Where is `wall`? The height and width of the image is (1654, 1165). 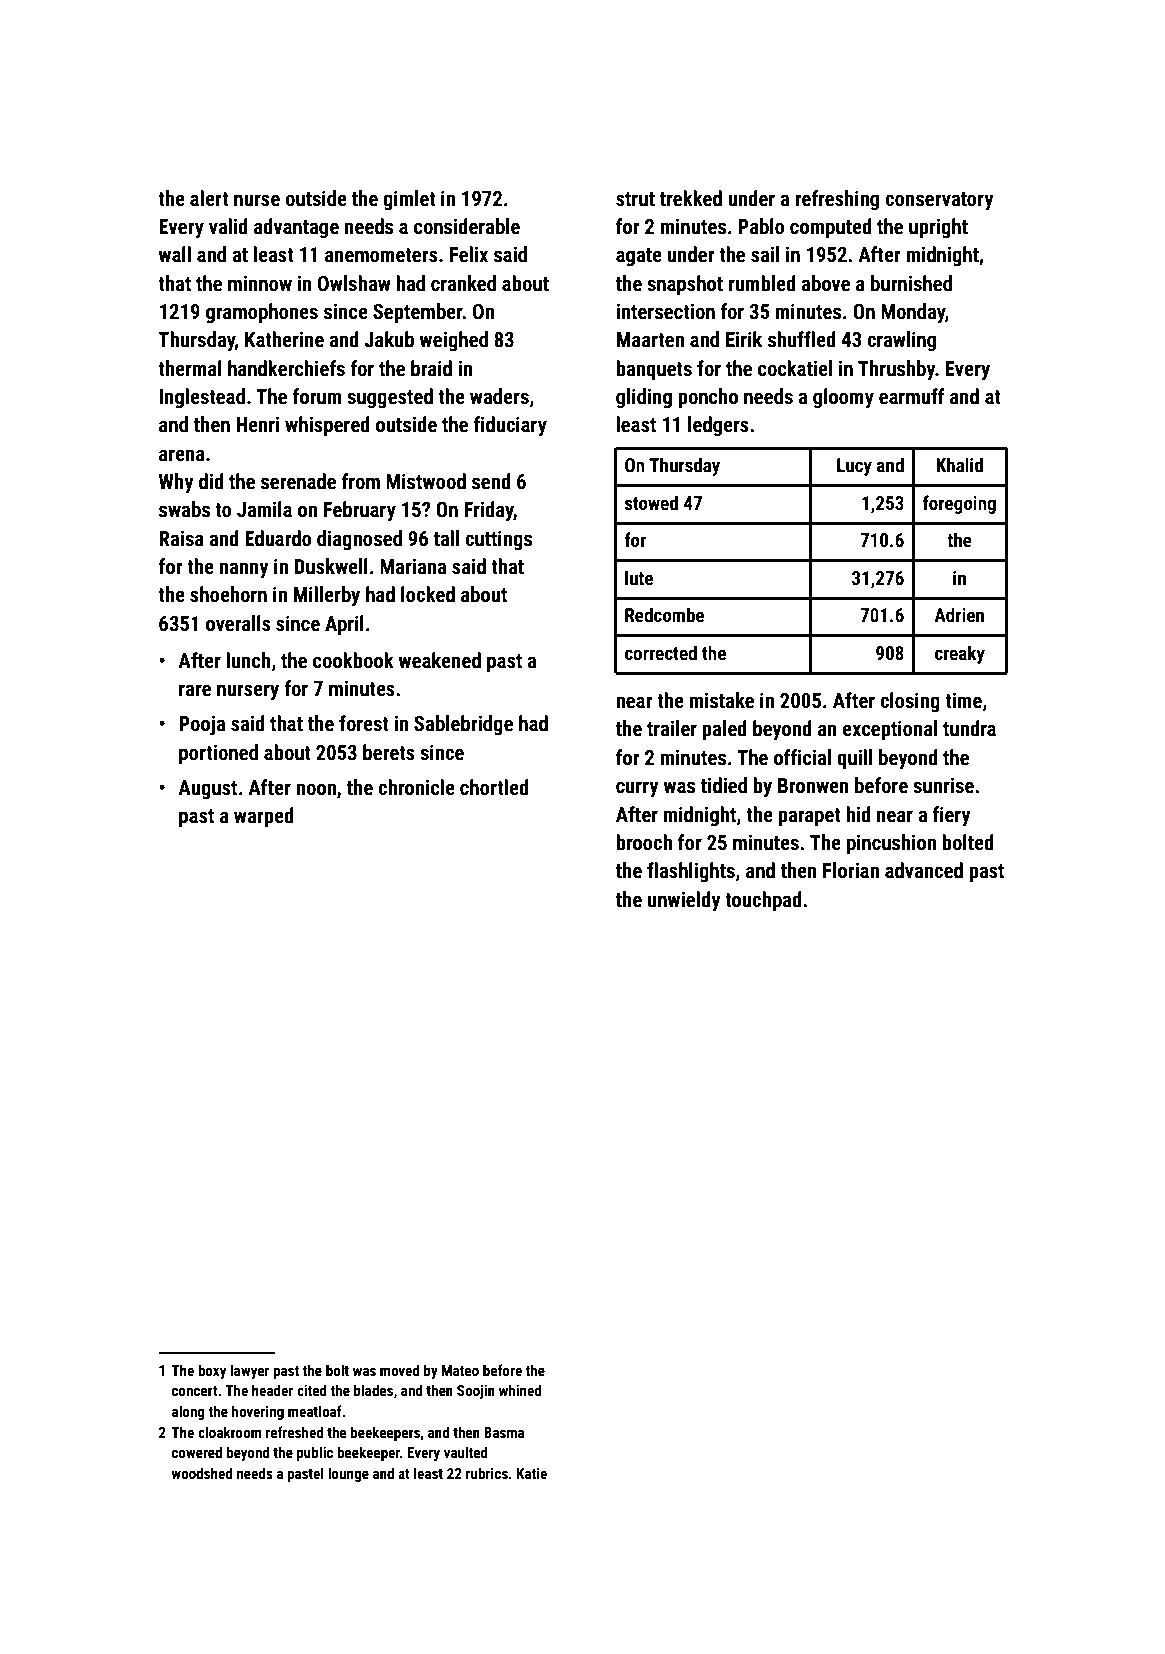 wall is located at coordinates (174, 254).
